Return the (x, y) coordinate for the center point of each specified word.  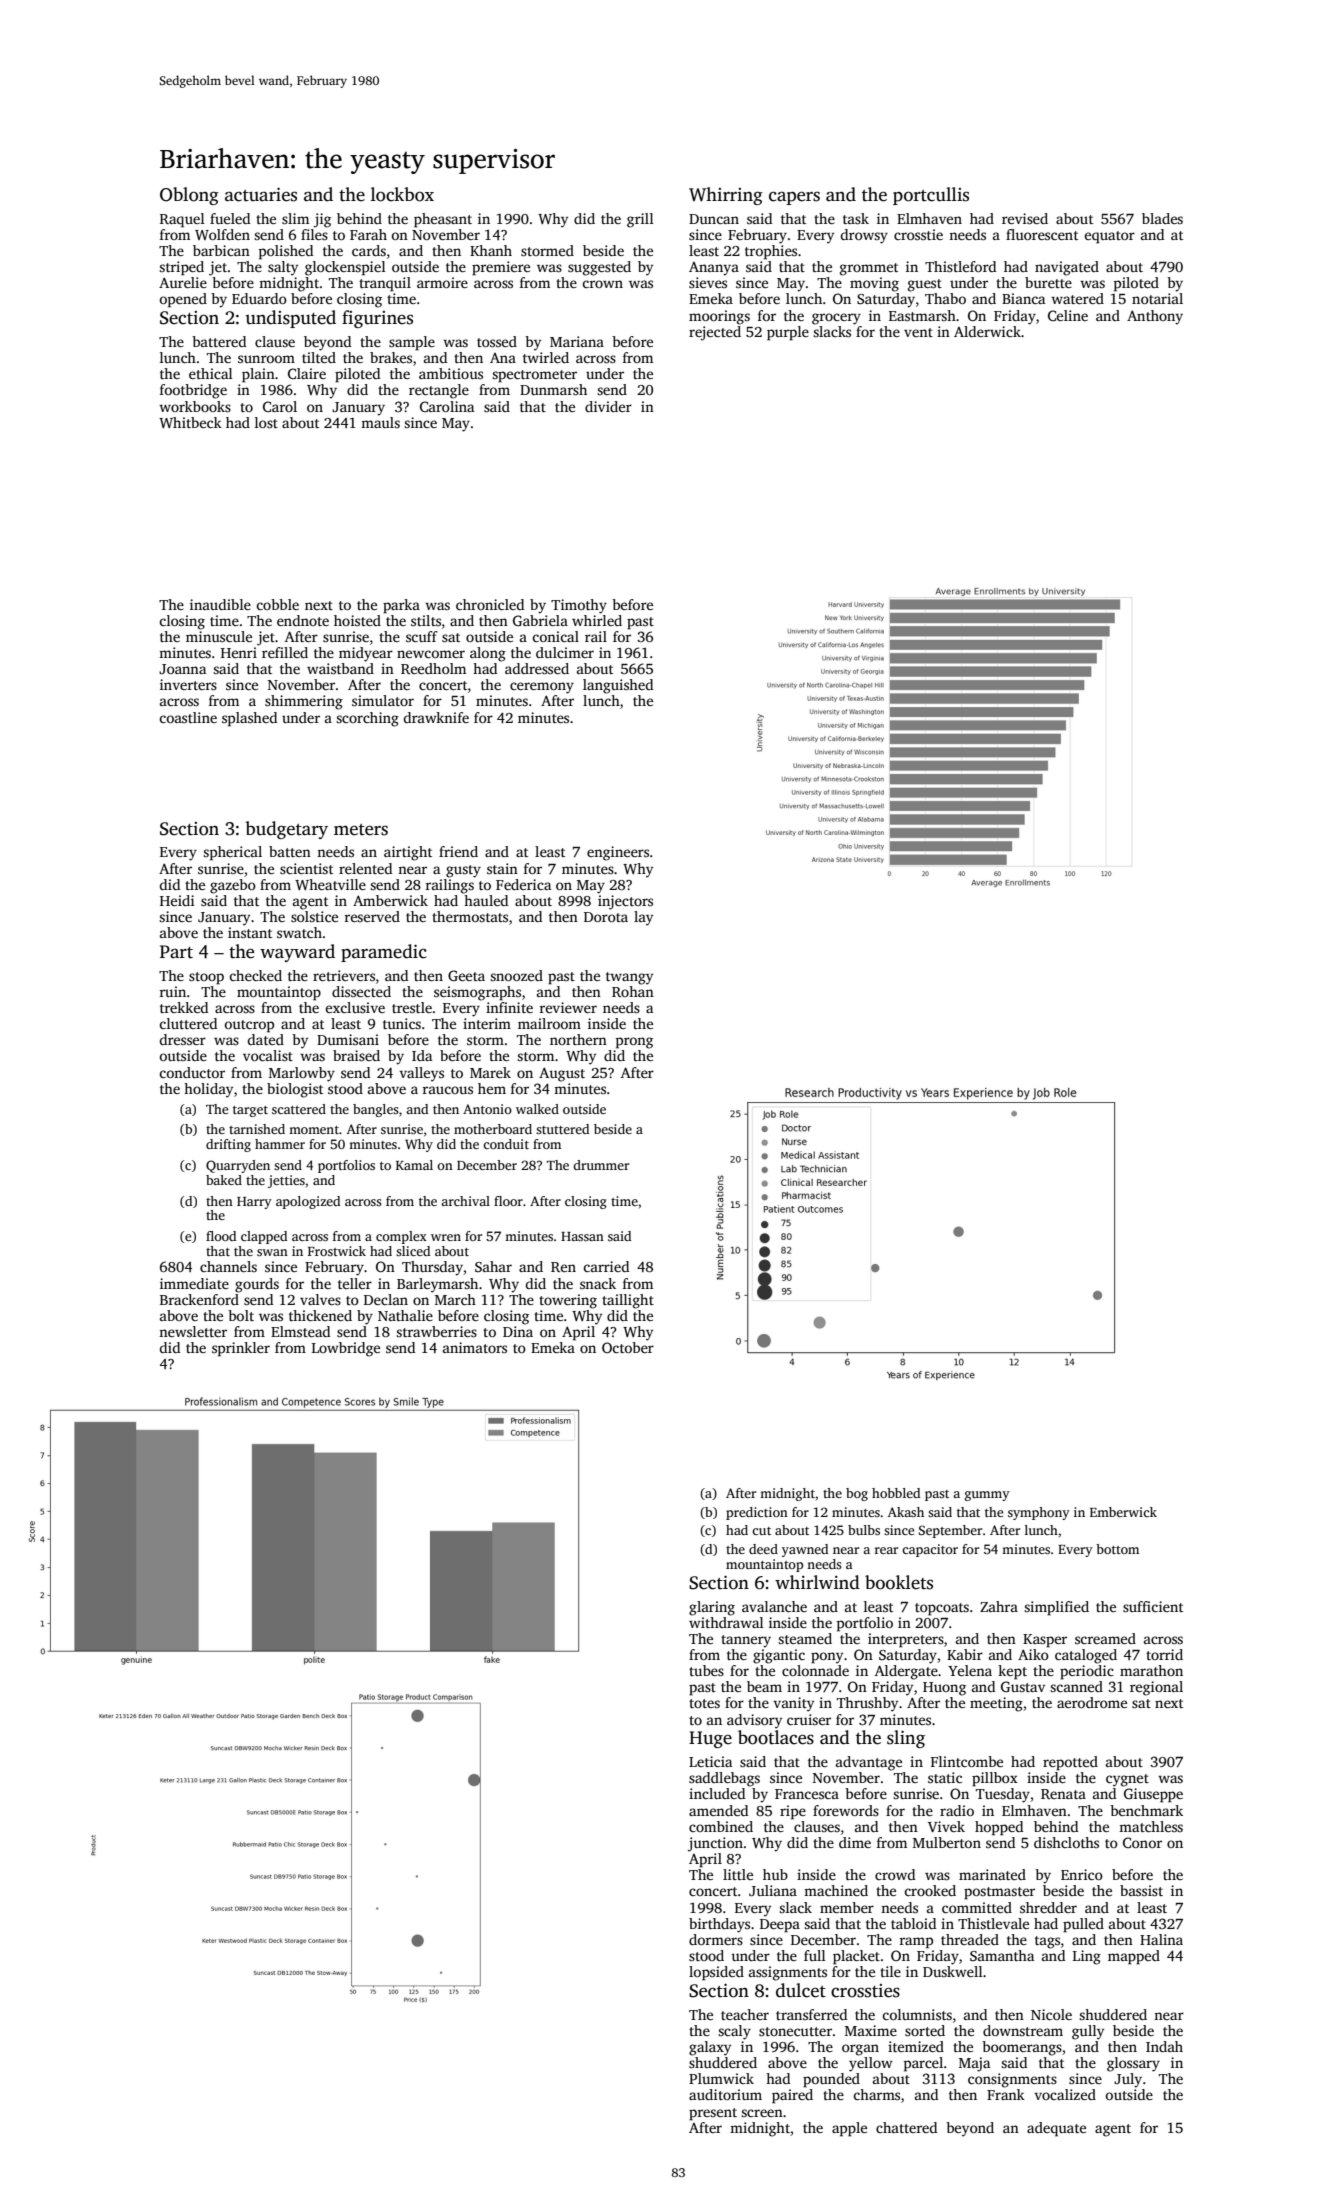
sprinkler (241, 1349)
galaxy (710, 2048)
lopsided (716, 1973)
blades (1162, 218)
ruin (173, 991)
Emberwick (1123, 1512)
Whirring (726, 196)
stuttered (562, 1129)
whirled (597, 620)
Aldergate (906, 1672)
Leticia (710, 1761)
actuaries (261, 195)
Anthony (1155, 317)
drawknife (436, 717)
